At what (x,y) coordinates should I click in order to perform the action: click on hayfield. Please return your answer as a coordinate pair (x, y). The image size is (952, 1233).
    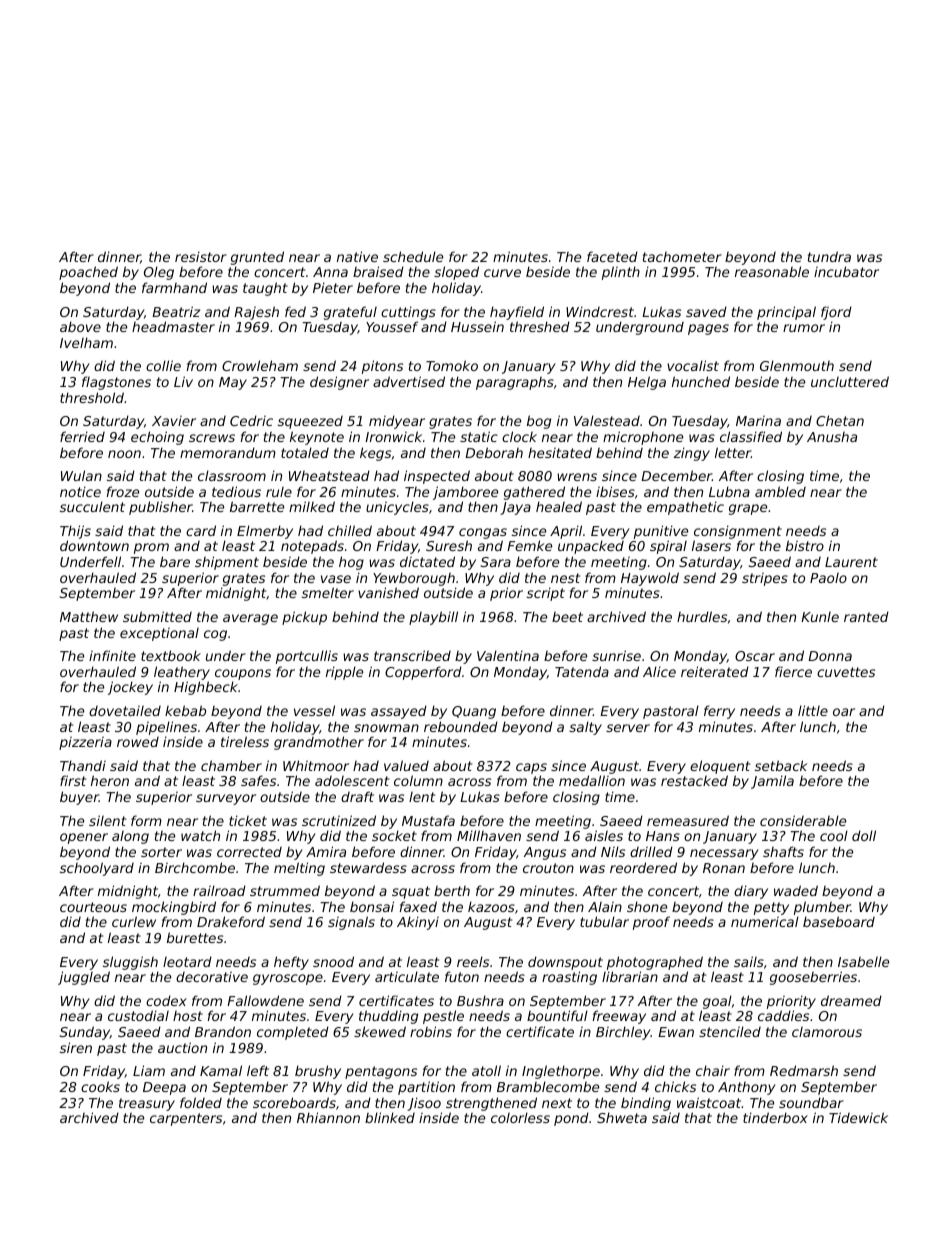
    Looking at the image, I should click on (517, 313).
